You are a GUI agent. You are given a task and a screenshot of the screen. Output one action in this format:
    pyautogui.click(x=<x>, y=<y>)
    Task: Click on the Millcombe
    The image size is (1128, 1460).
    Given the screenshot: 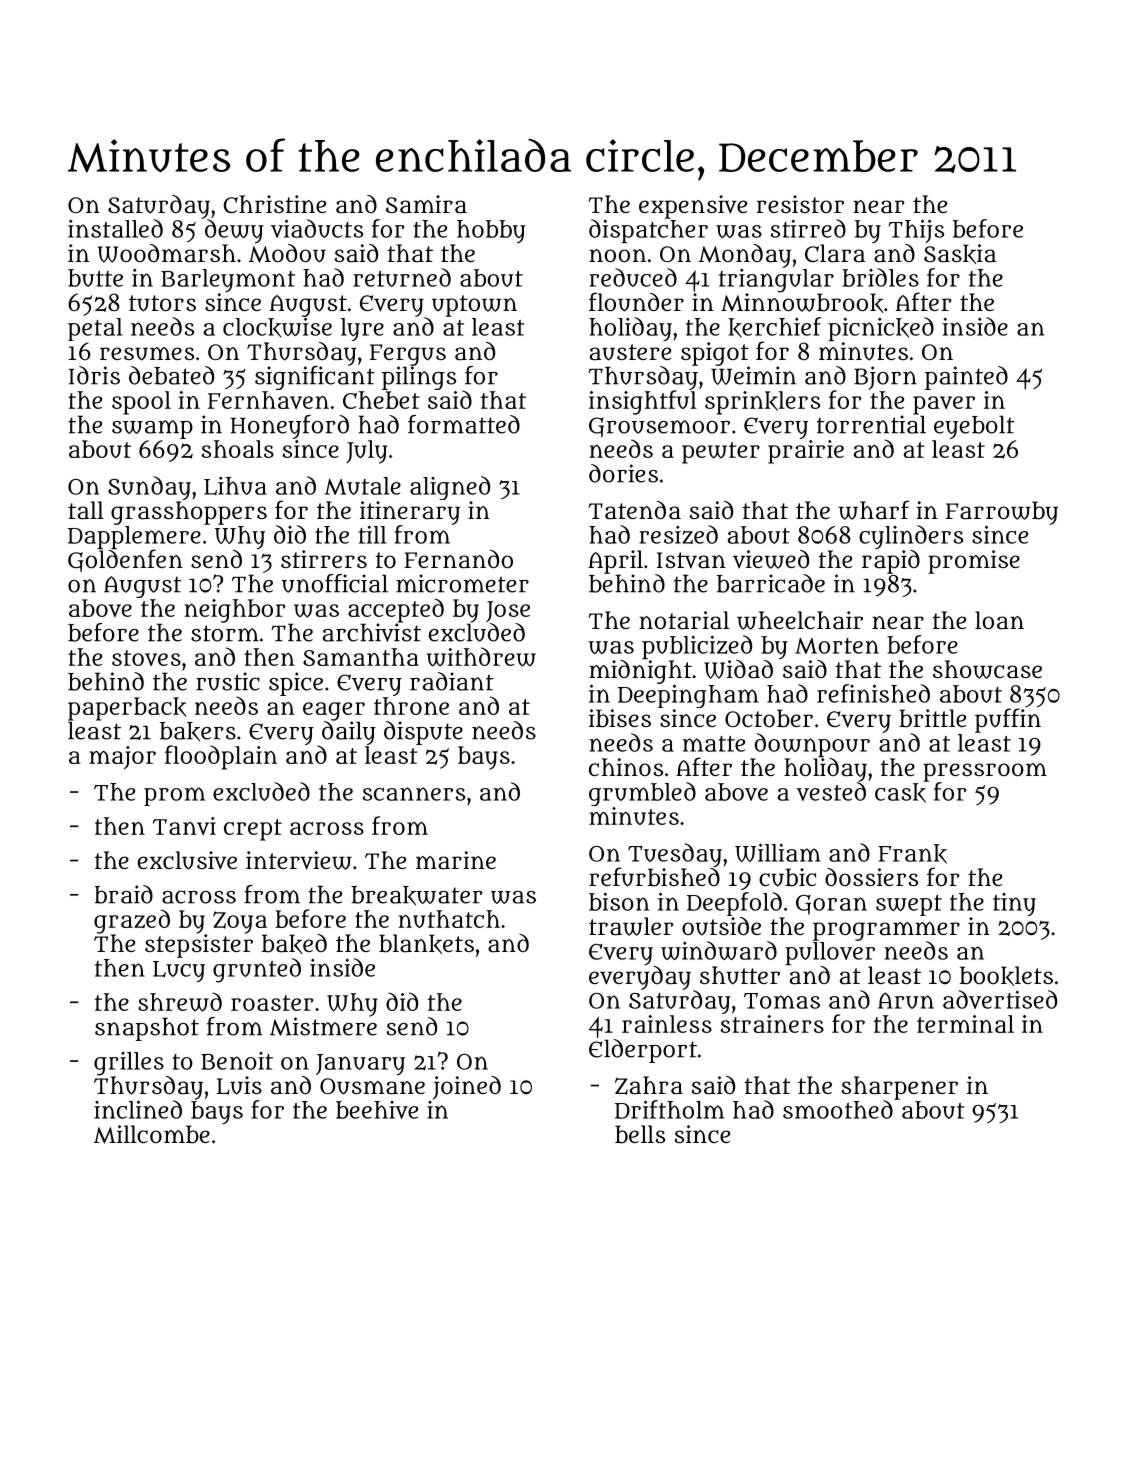 What is the action you would take?
    pyautogui.click(x=152, y=1134)
